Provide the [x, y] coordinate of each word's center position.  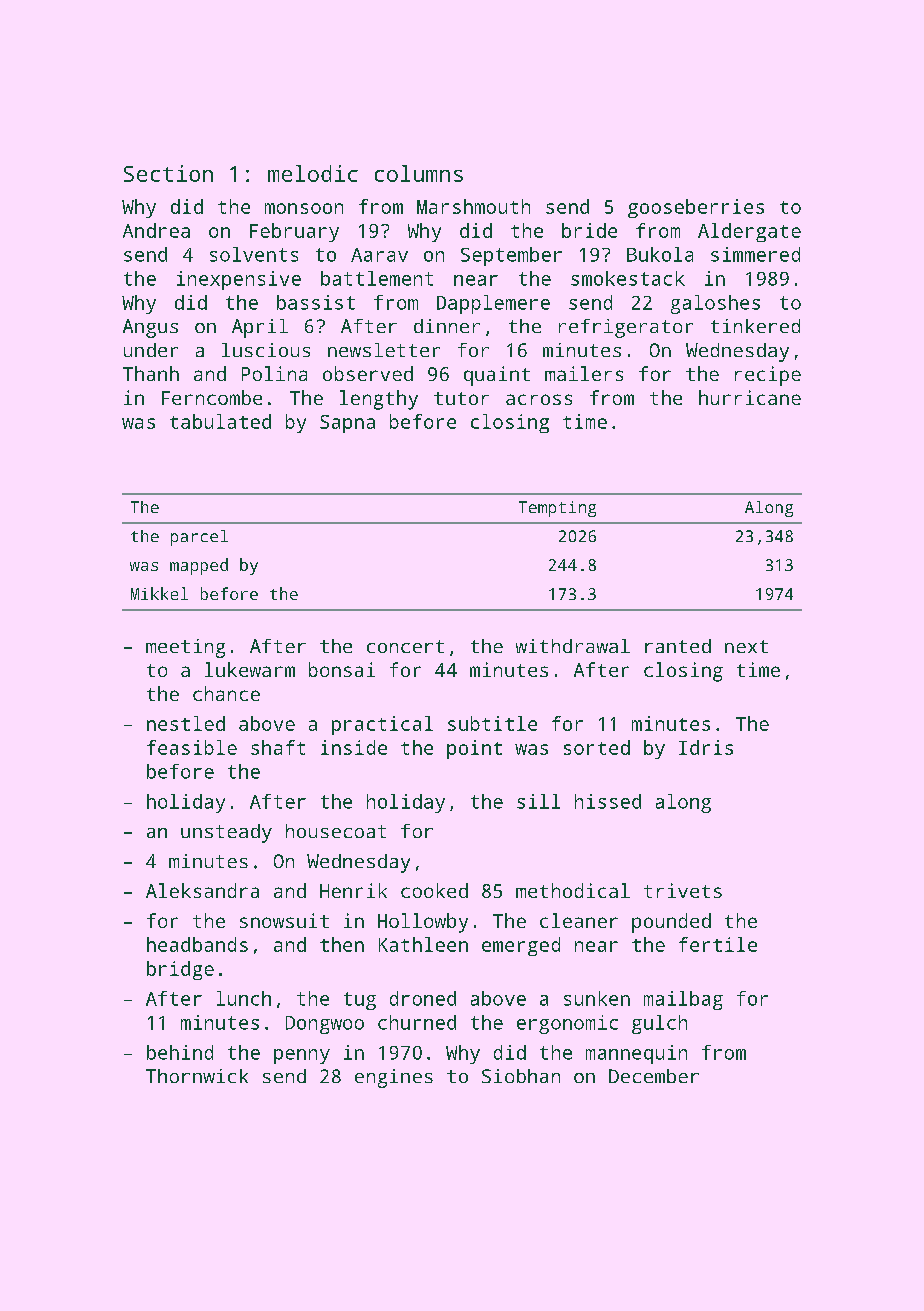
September [511, 256]
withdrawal [573, 646]
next [746, 646]
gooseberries [696, 208]
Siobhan [521, 1076]
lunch [244, 998]
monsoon [304, 208]
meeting [185, 648]
